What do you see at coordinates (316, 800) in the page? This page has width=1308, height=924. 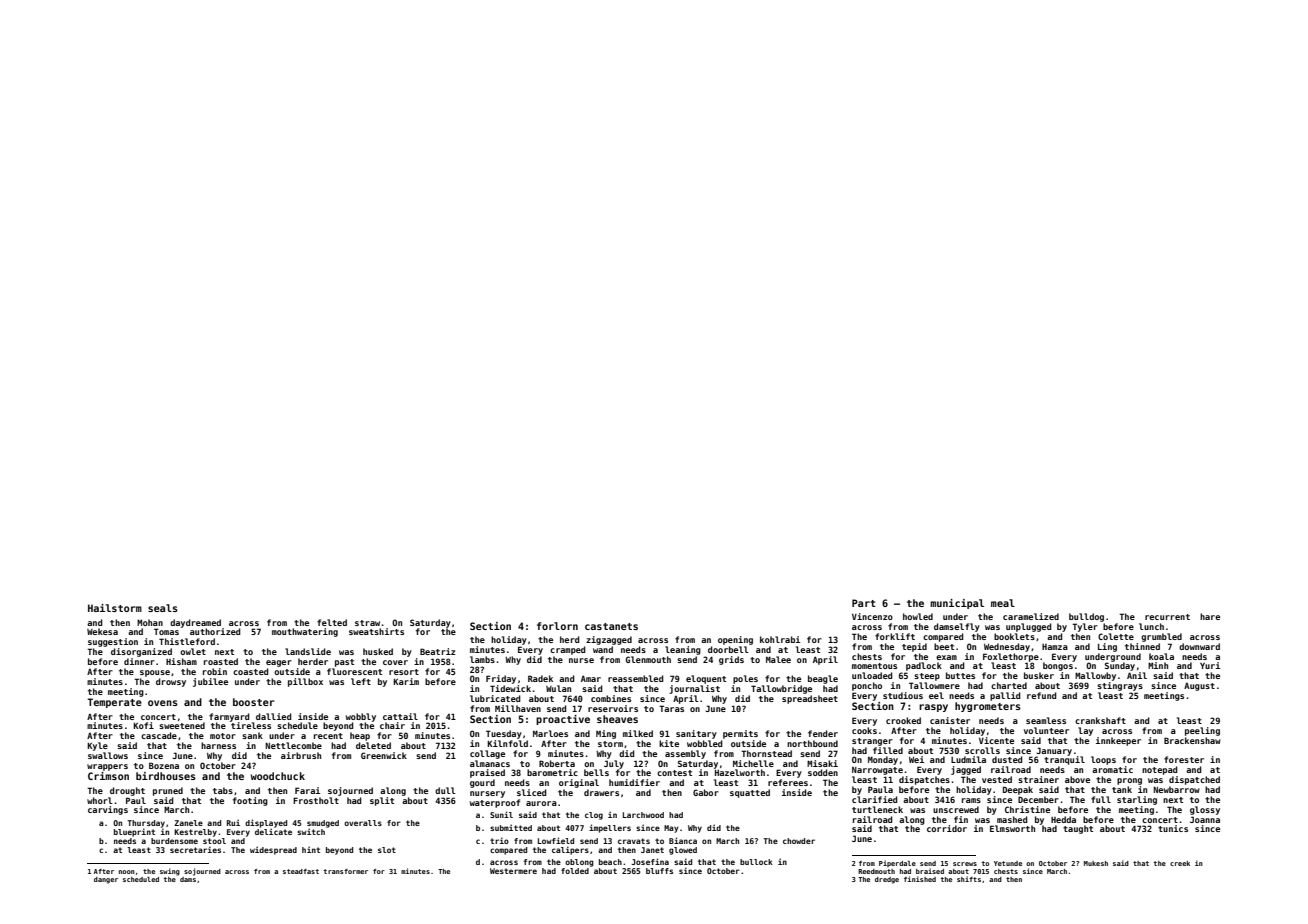 I see `Frostholt` at bounding box center [316, 800].
